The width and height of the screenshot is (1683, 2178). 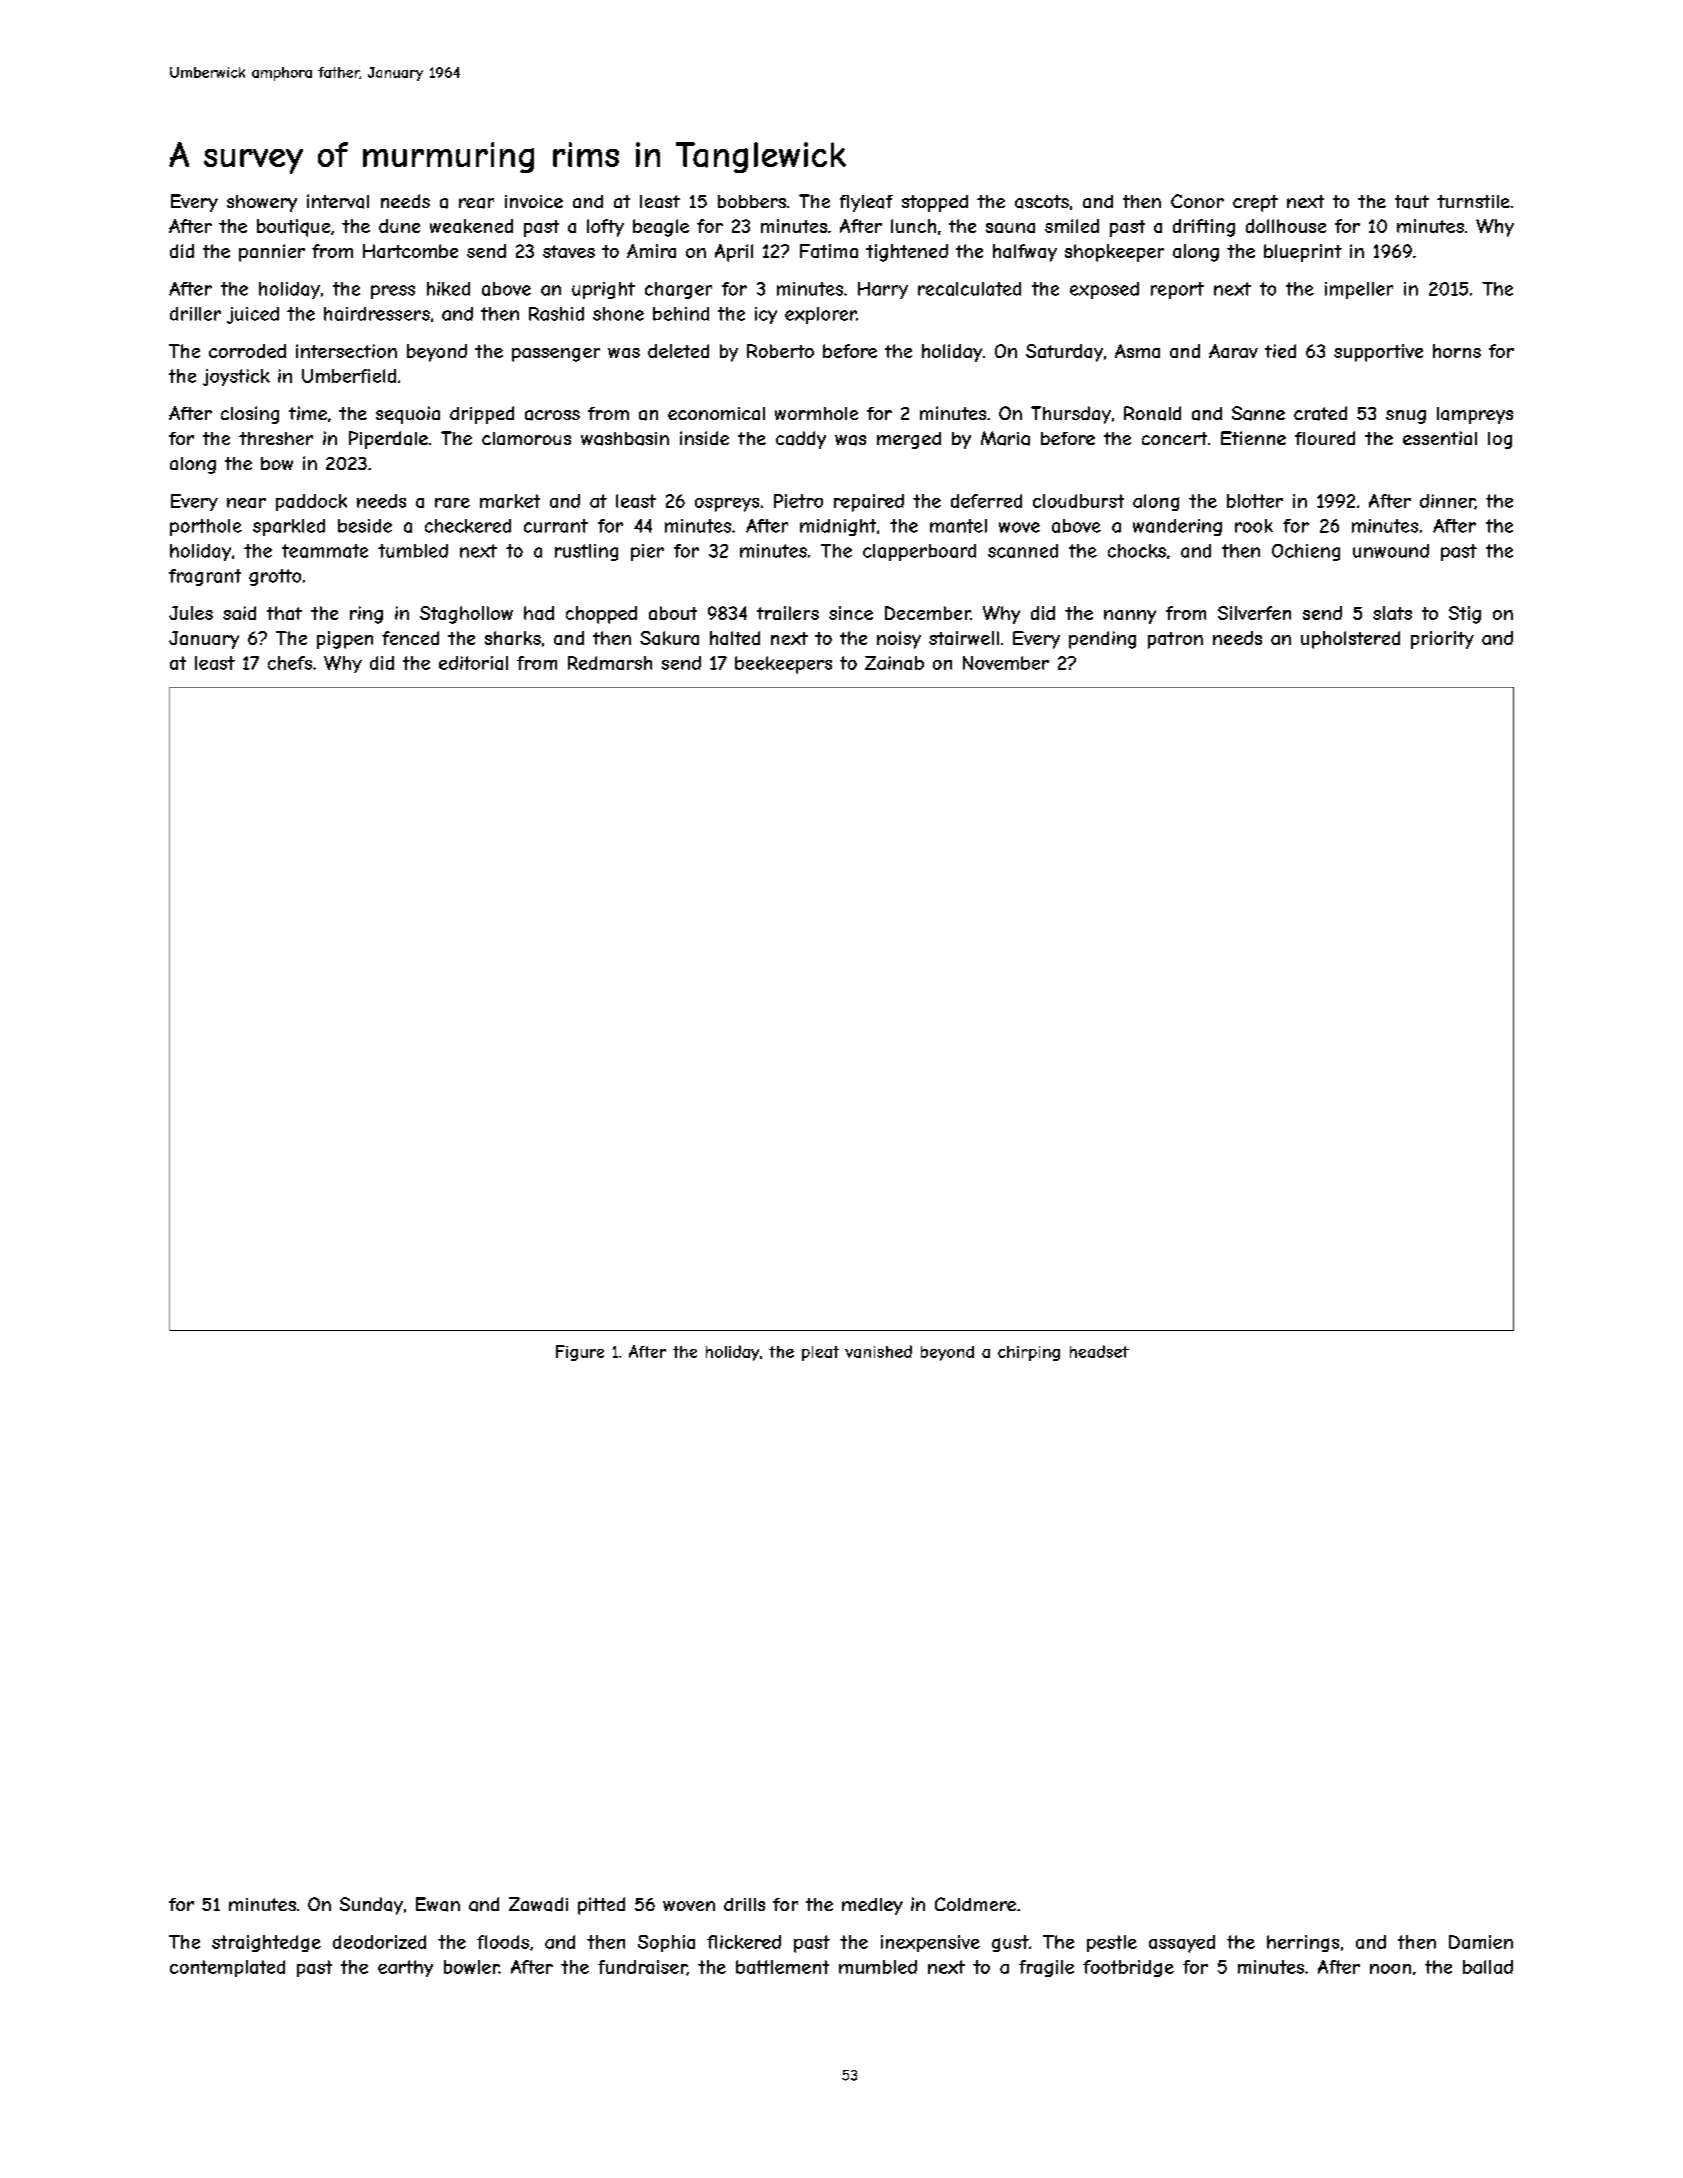 What do you see at coordinates (290, 663) in the screenshot?
I see `chefs` at bounding box center [290, 663].
